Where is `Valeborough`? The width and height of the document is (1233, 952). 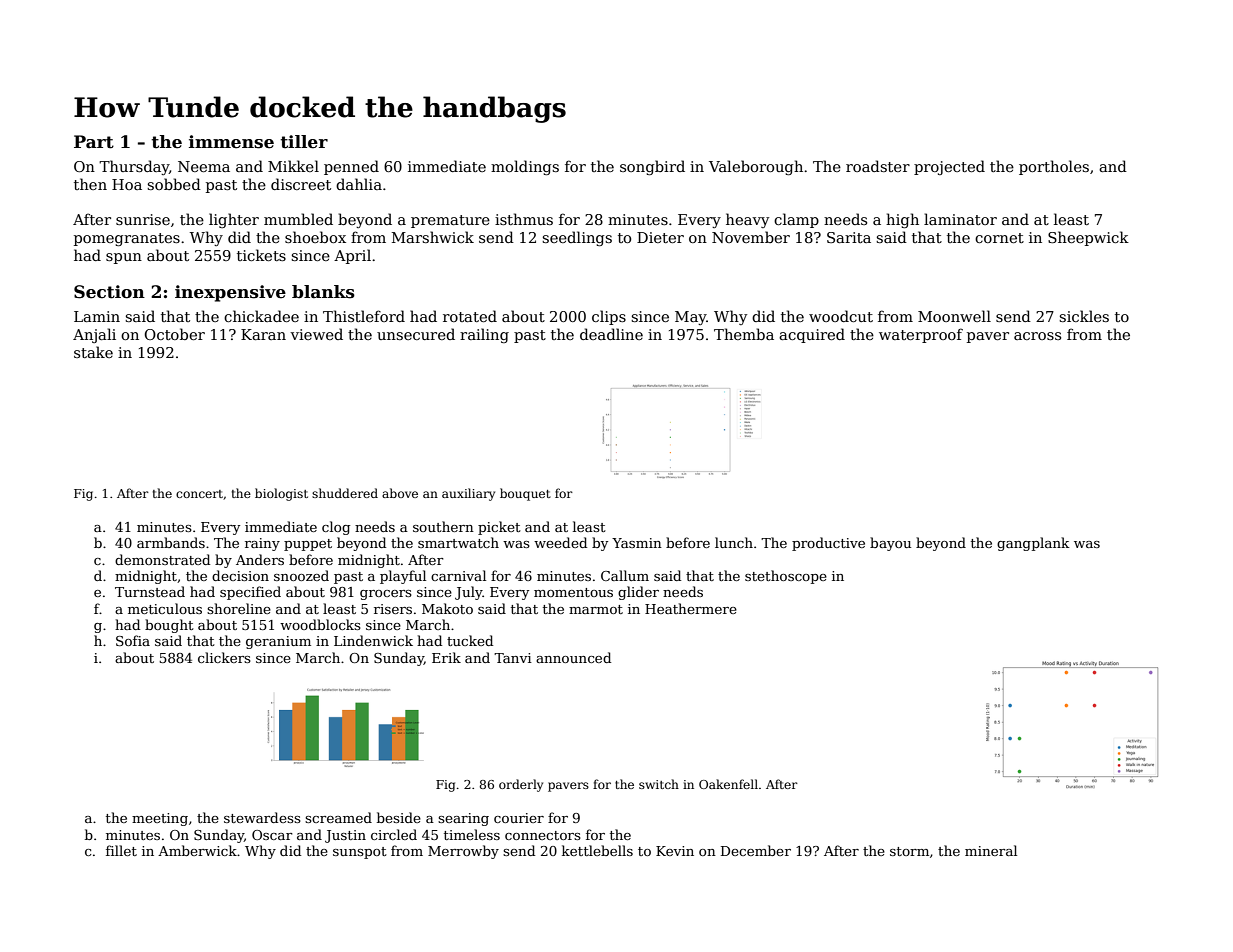 Valeborough is located at coordinates (756, 167).
